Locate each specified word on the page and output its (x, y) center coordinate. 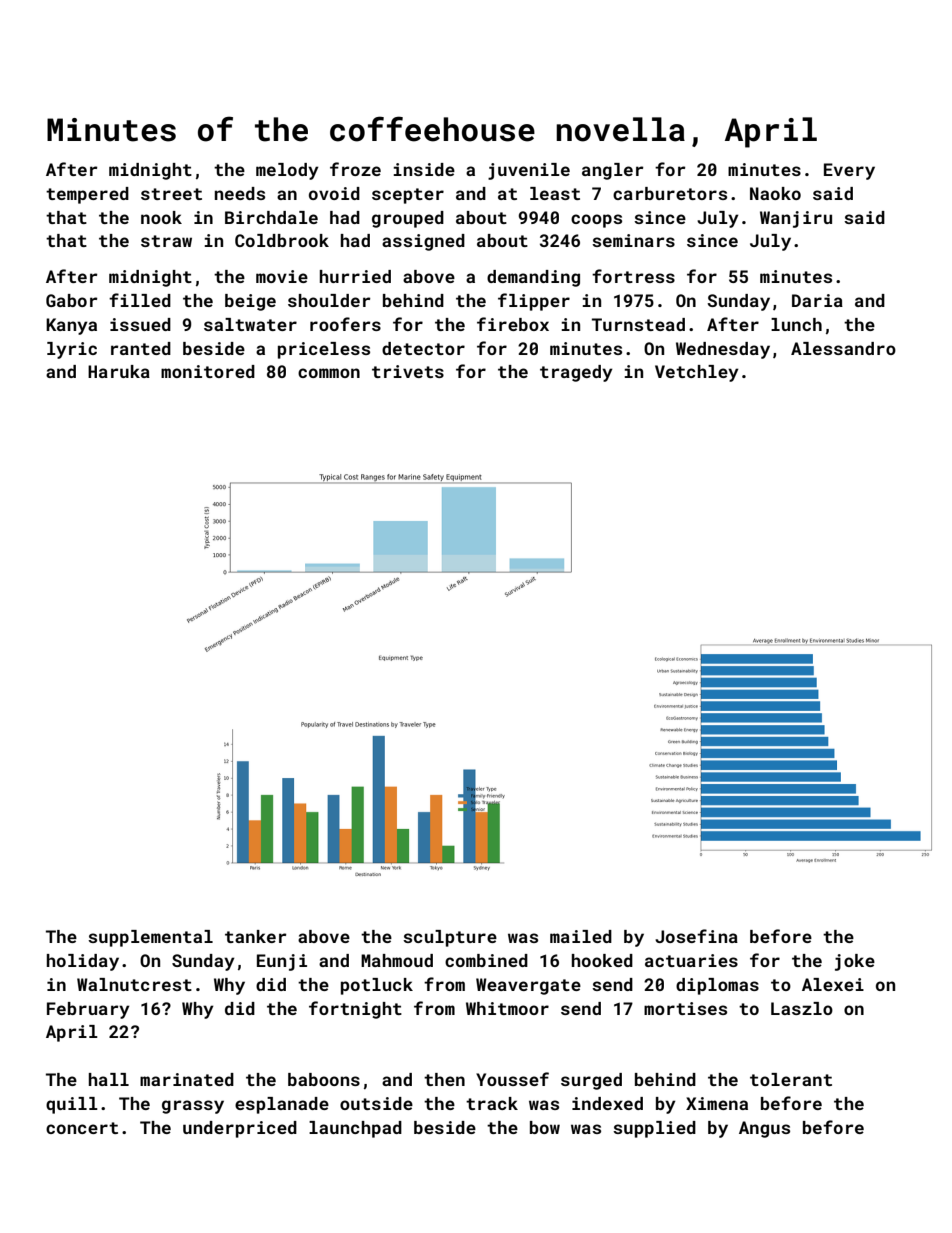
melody (287, 171)
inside (424, 169)
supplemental (150, 938)
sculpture (450, 938)
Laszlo (802, 1008)
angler (612, 171)
